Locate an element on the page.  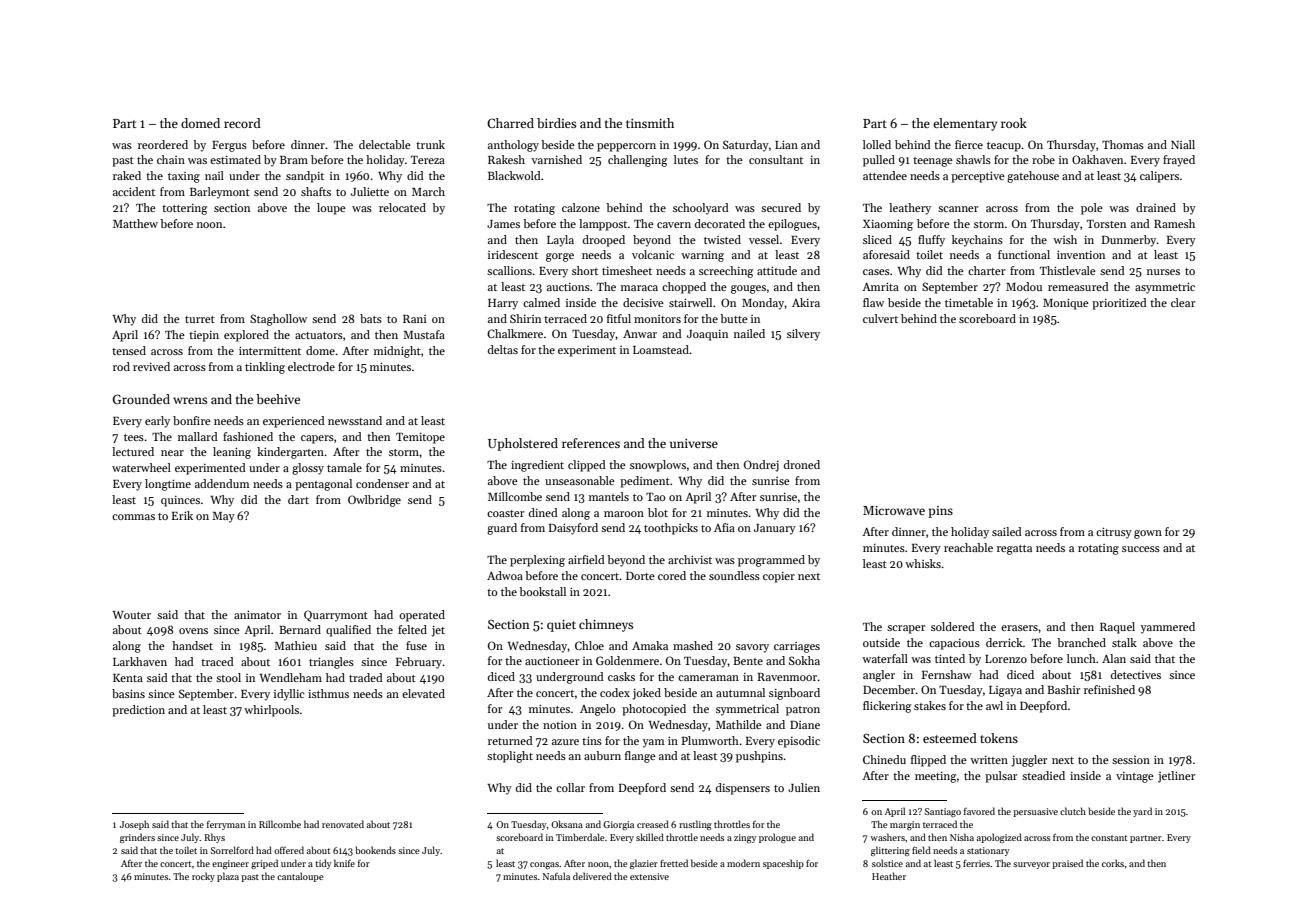
episodic is located at coordinates (799, 742).
